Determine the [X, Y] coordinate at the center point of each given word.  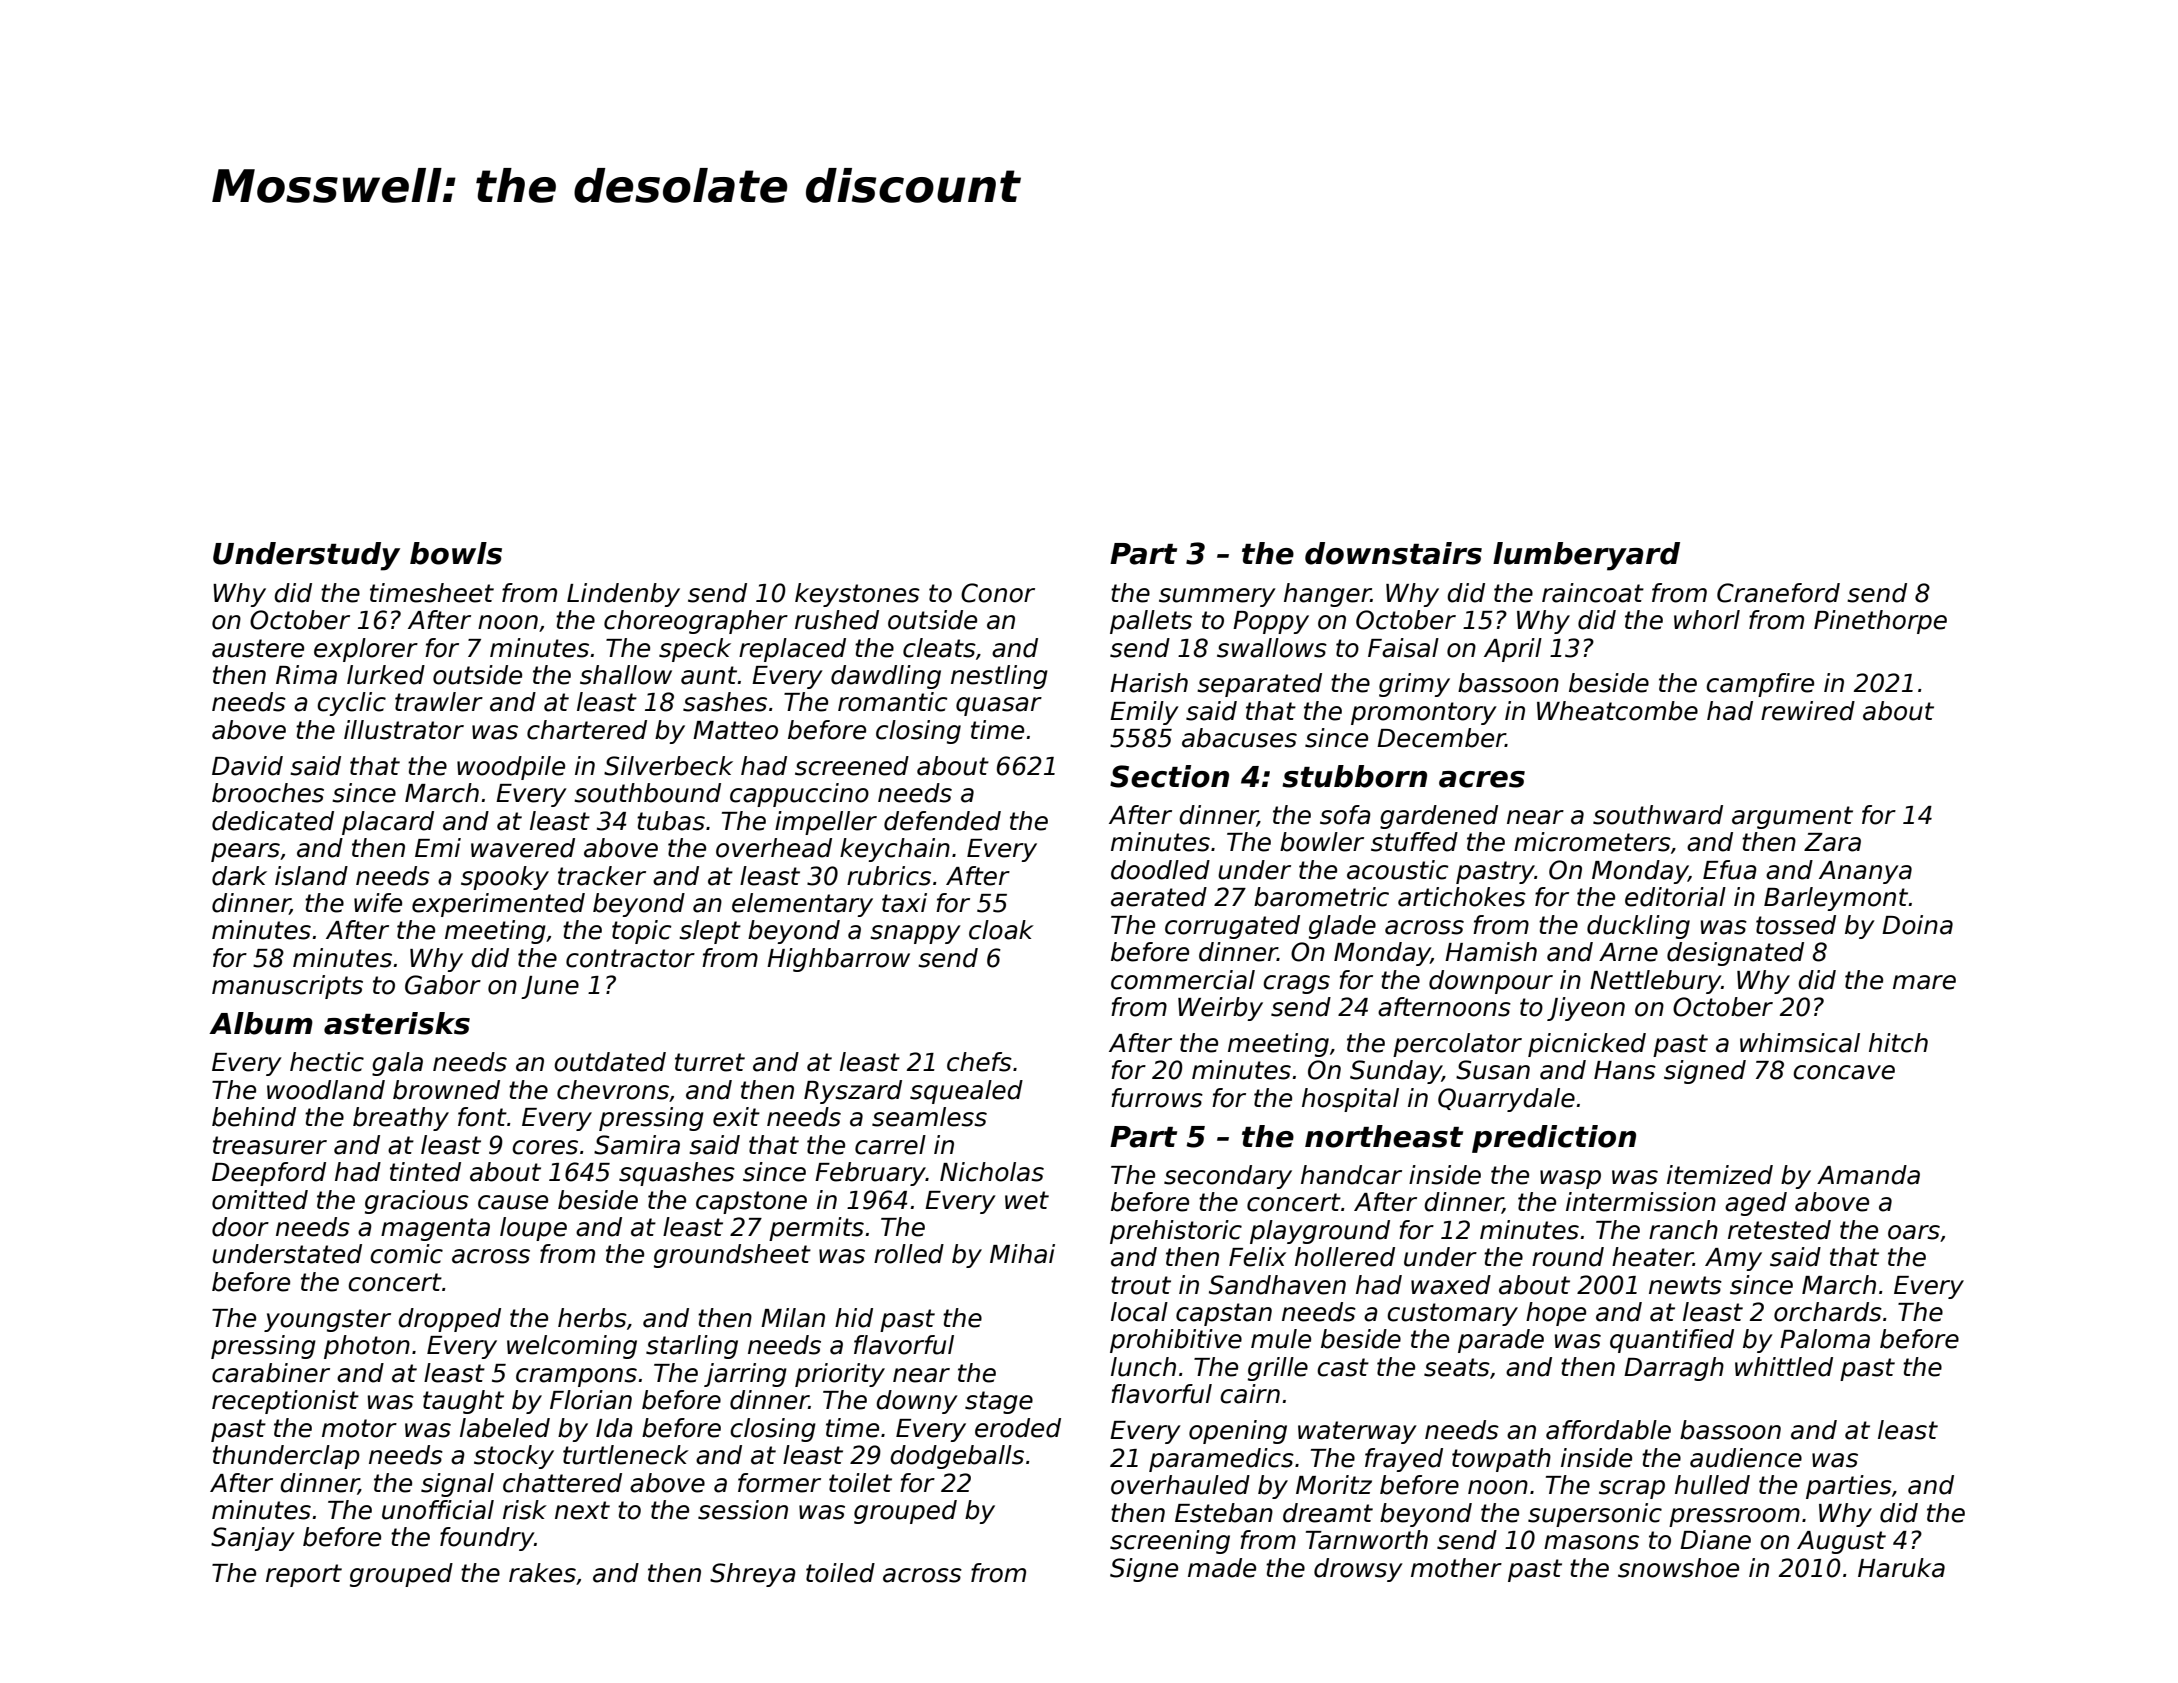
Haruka [1901, 1568]
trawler [439, 702]
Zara [1832, 842]
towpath [1501, 1460]
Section [1169, 776]
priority [840, 1375]
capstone [751, 1202]
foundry [487, 1539]
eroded [1018, 1428]
